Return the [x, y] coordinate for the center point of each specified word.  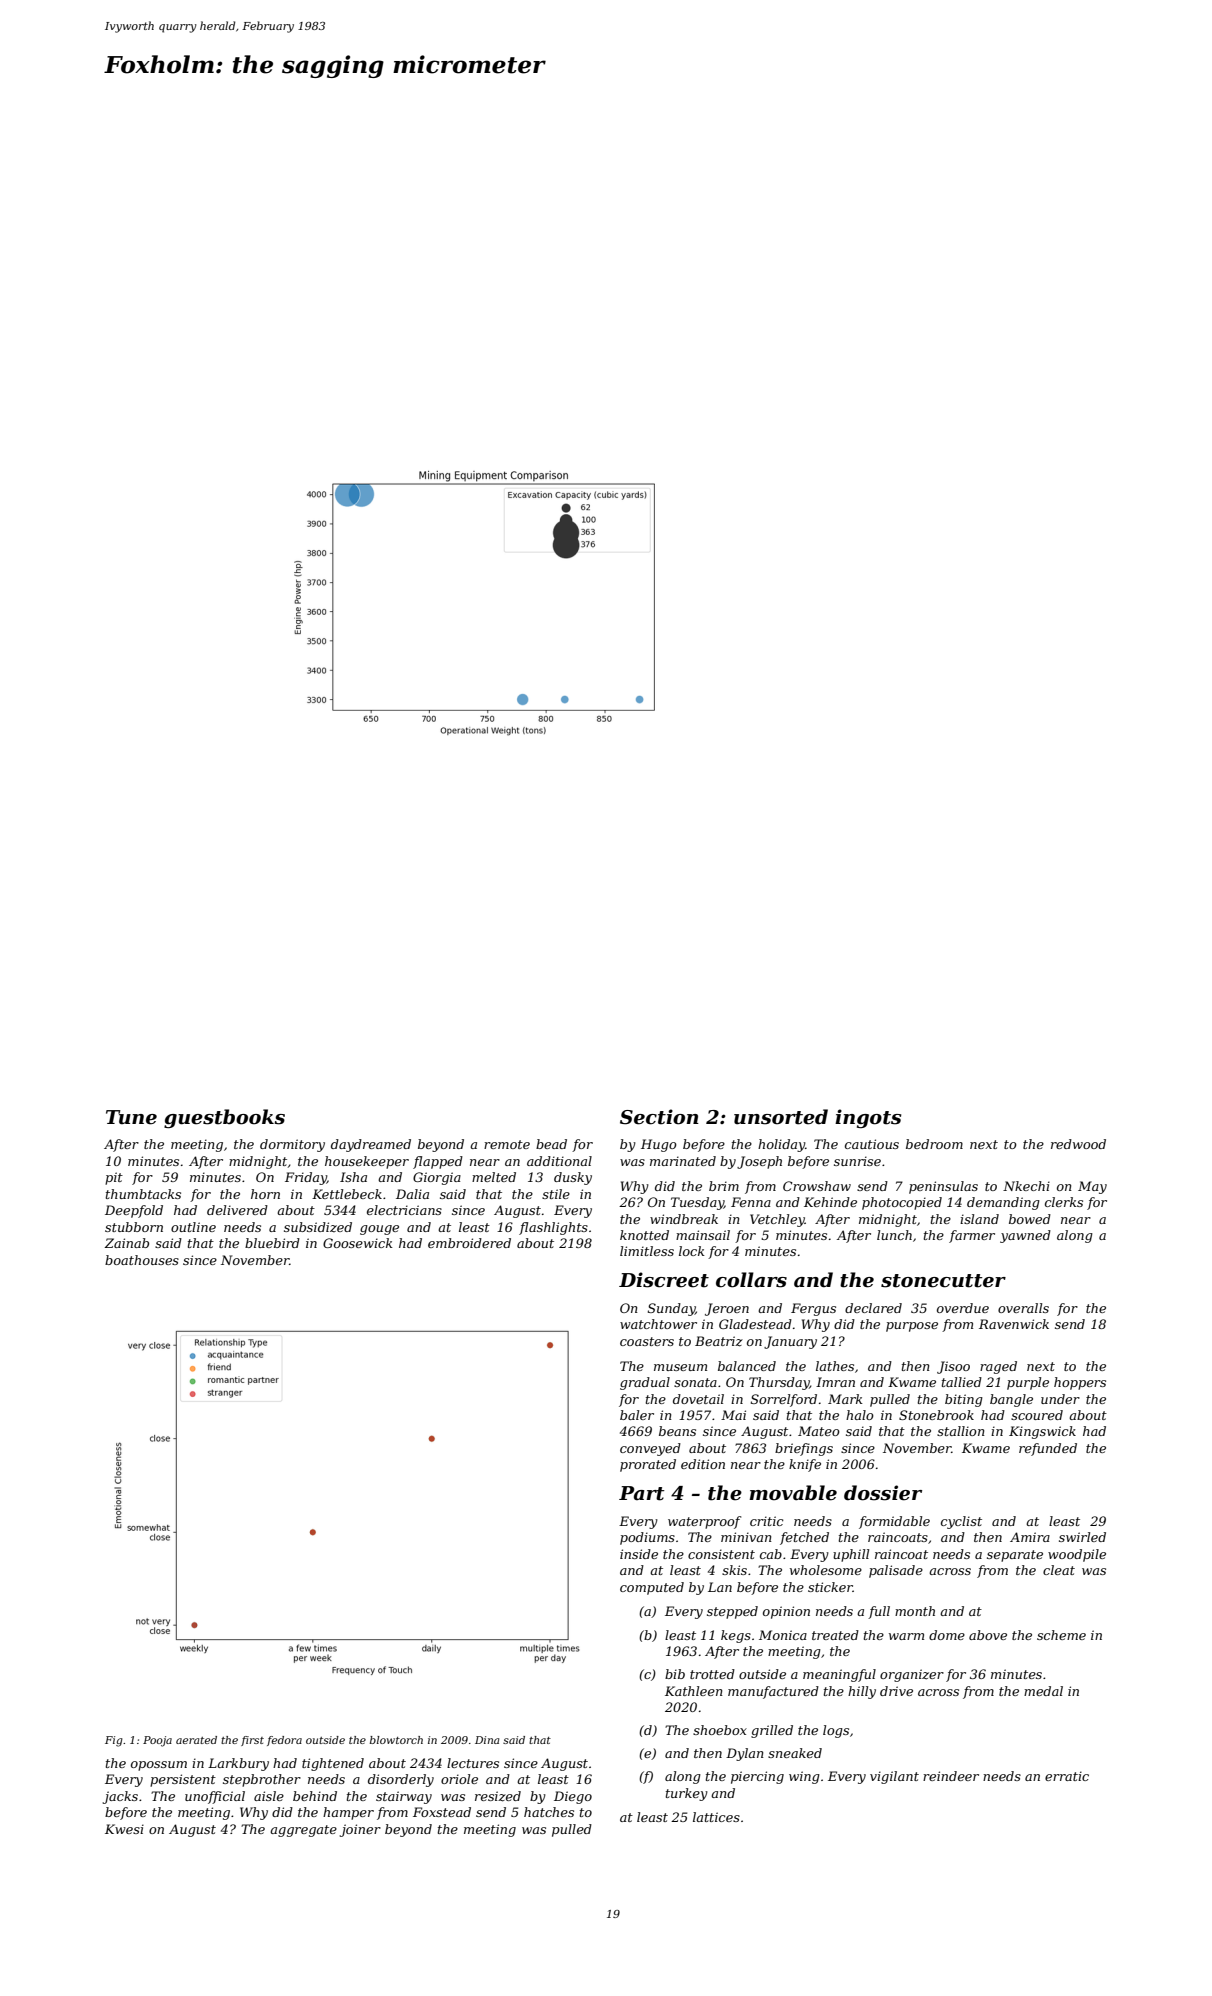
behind [315, 1796]
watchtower [658, 1324]
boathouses [142, 1260]
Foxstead [442, 1812]
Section [659, 1117]
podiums [647, 1538]
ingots [868, 1118]
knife [805, 1465]
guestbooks [224, 1118]
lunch [894, 1235]
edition [703, 1464]
